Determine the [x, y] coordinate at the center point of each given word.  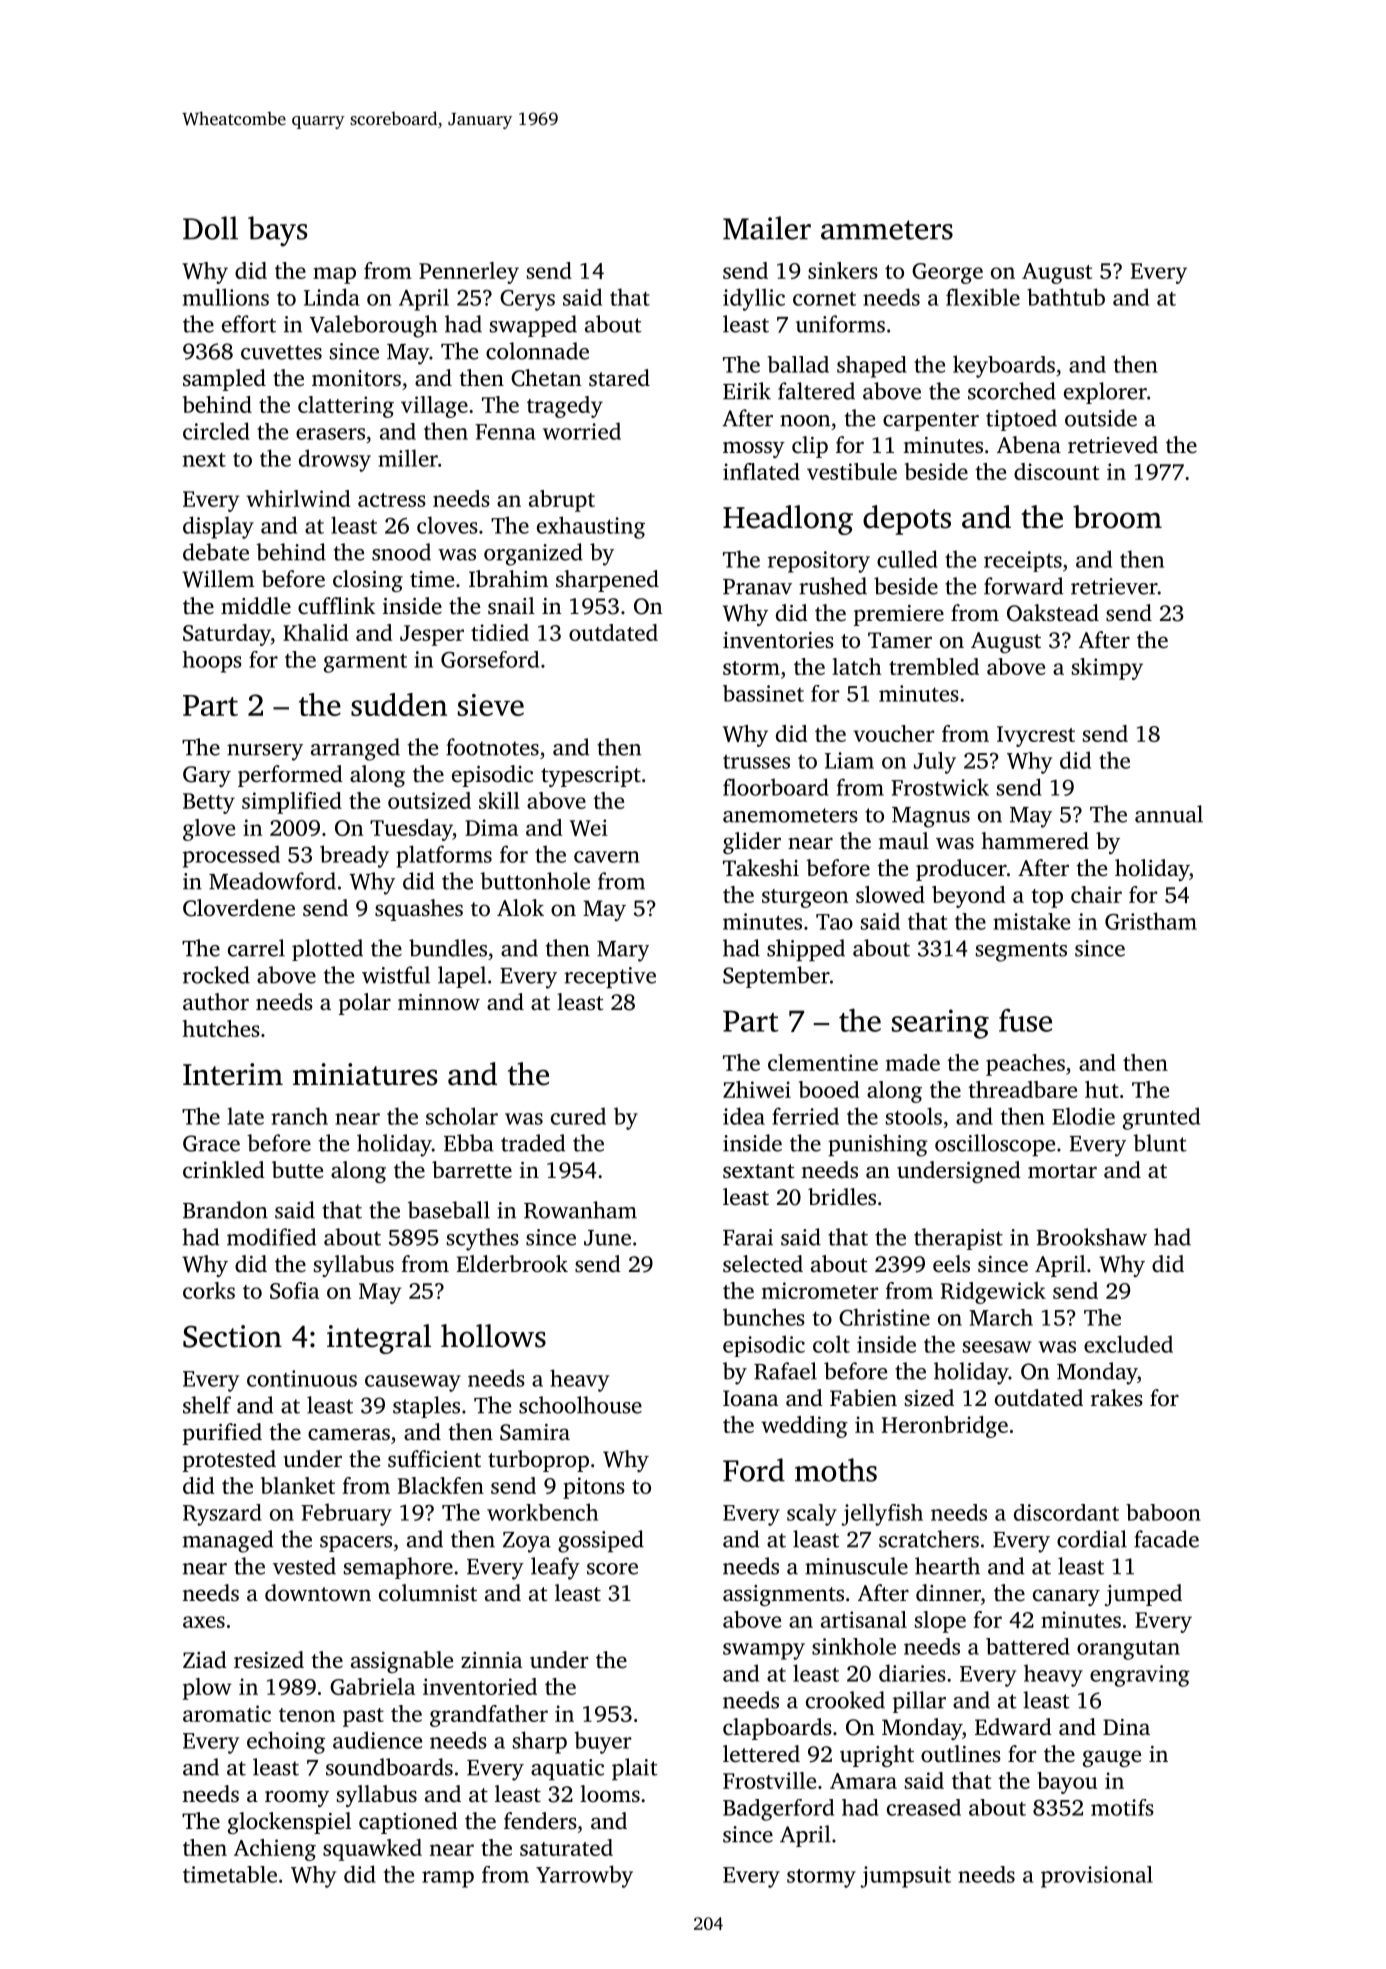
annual [1169, 814]
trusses [756, 762]
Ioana [751, 1398]
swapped [533, 326]
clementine [823, 1062]
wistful [396, 975]
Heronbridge [945, 1427]
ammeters [887, 230]
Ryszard [222, 1515]
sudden [399, 704]
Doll [210, 228]
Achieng [275, 1850]
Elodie [1083, 1116]
